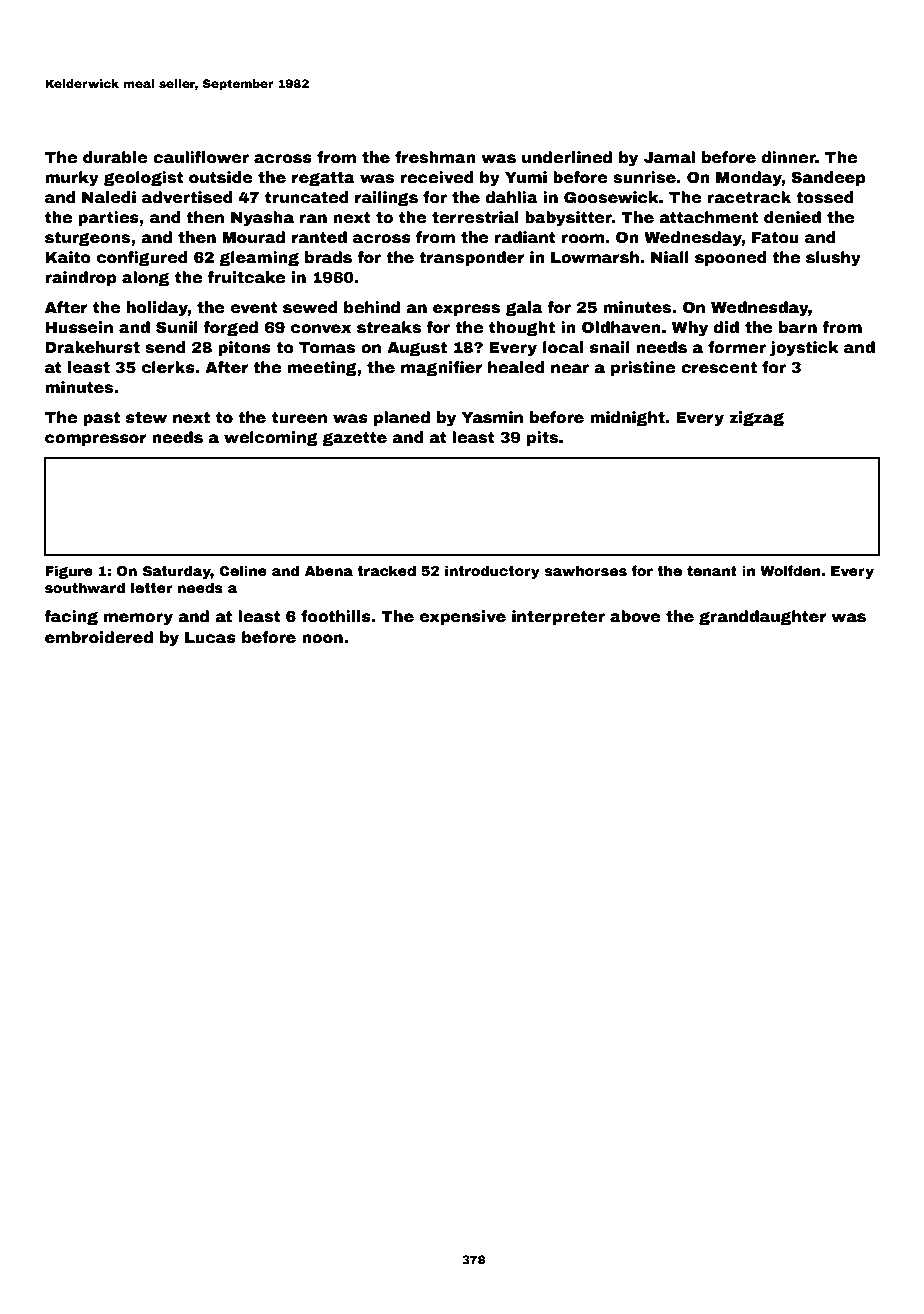 This screenshot has height=1314, width=924. What do you see at coordinates (789, 157) in the screenshot?
I see `dinner` at bounding box center [789, 157].
